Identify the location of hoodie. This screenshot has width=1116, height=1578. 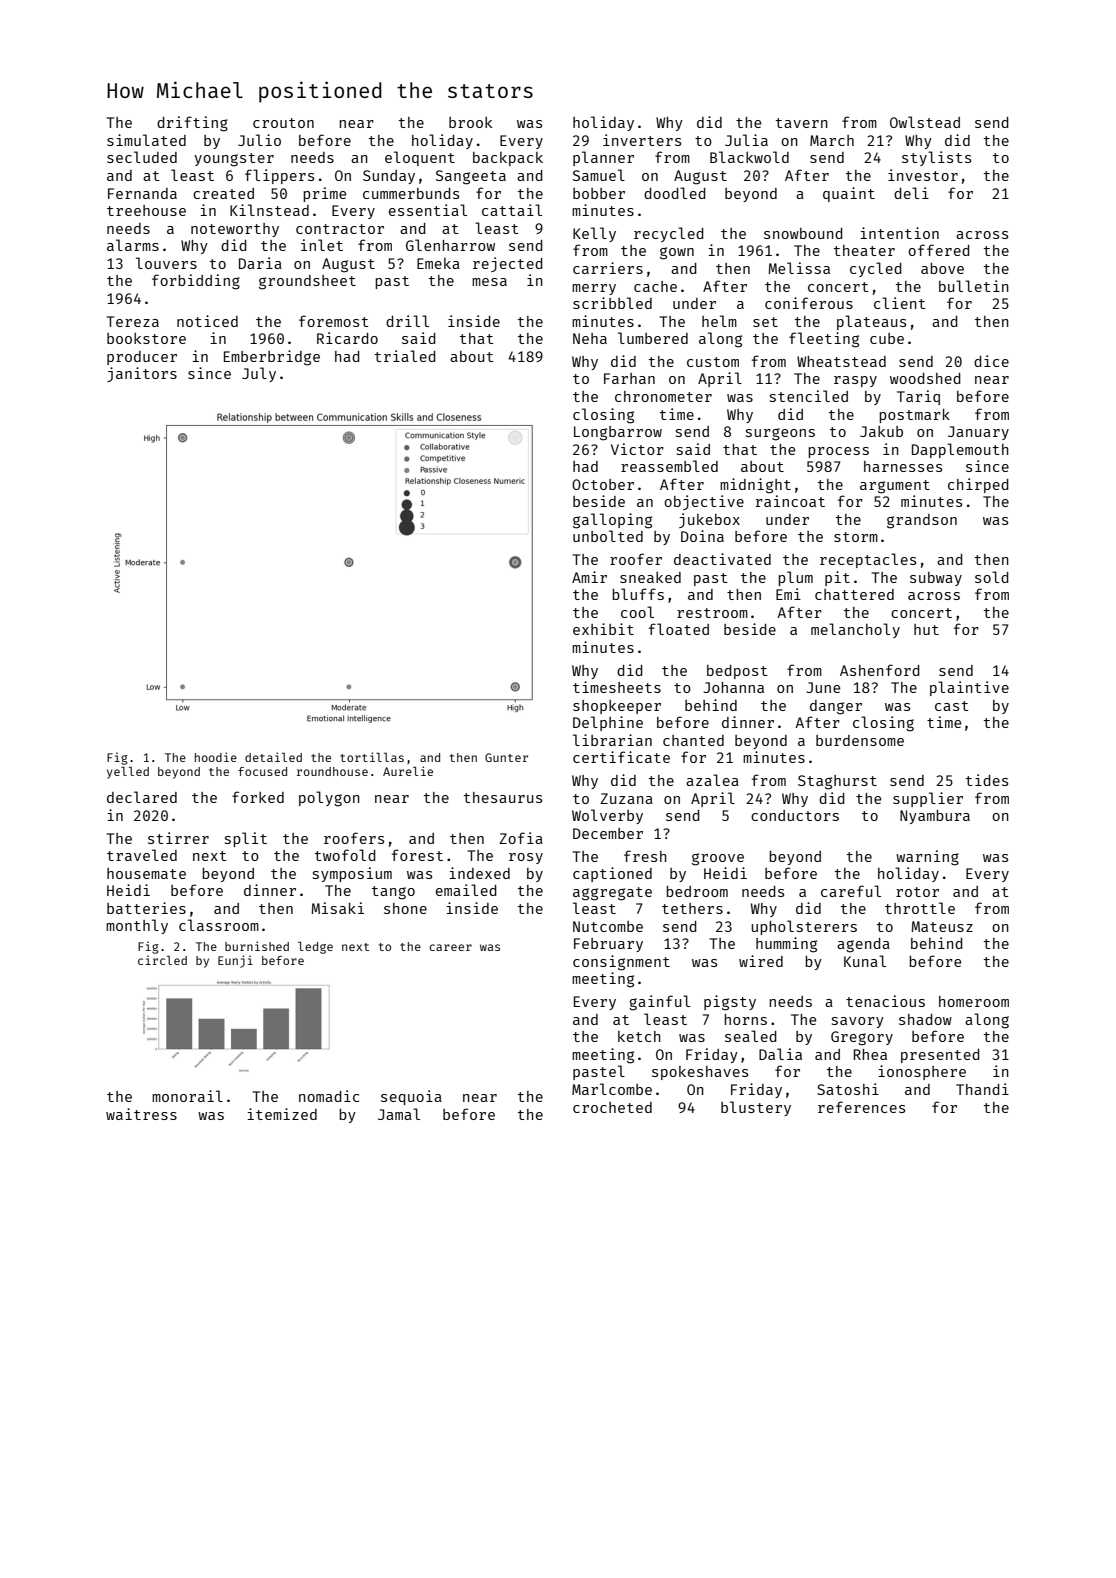
(216, 757).
